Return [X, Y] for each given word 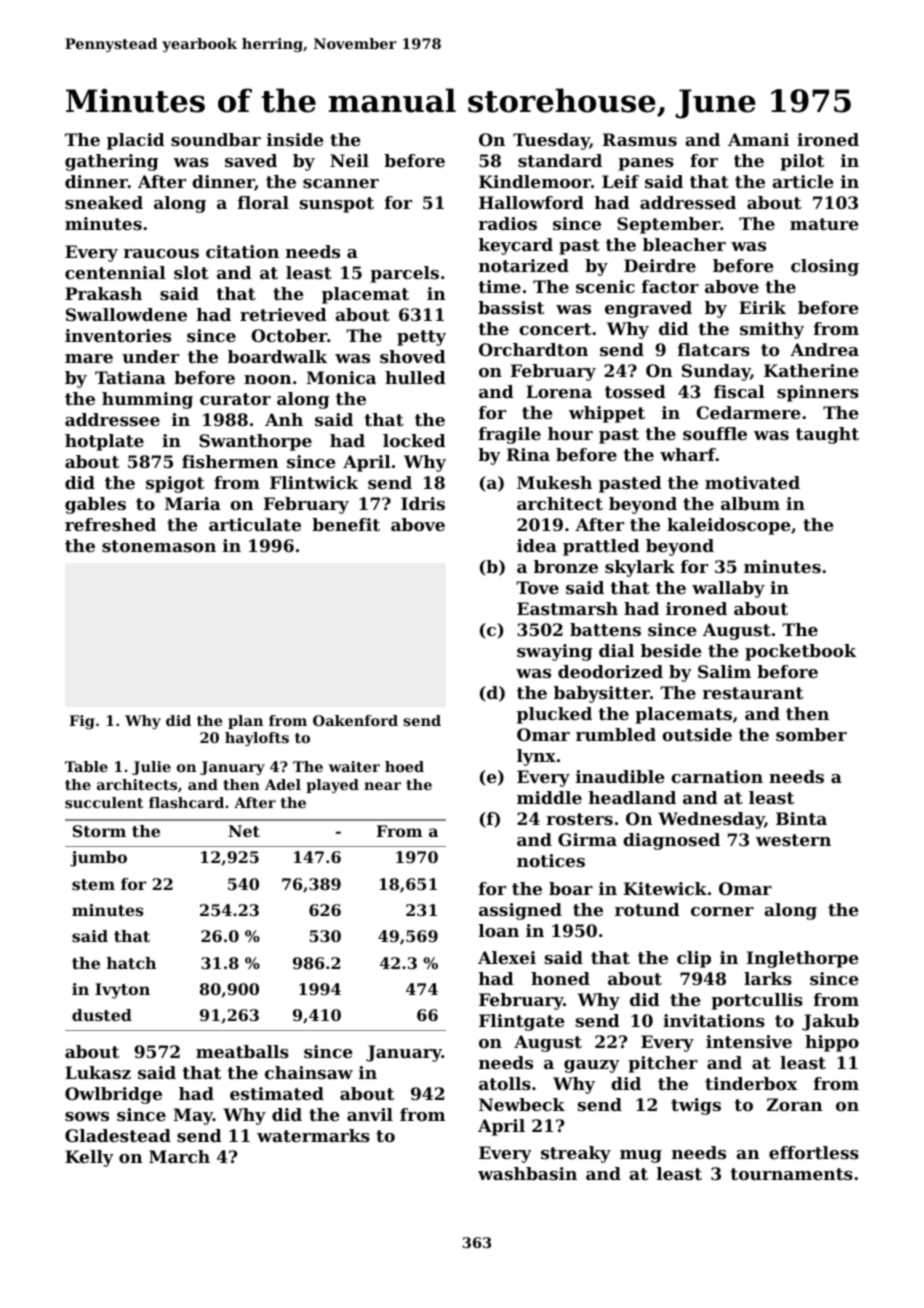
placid [136, 141]
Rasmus [640, 139]
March [179, 1156]
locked [414, 440]
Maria [193, 503]
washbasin [527, 1173]
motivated [752, 482]
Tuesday [551, 141]
